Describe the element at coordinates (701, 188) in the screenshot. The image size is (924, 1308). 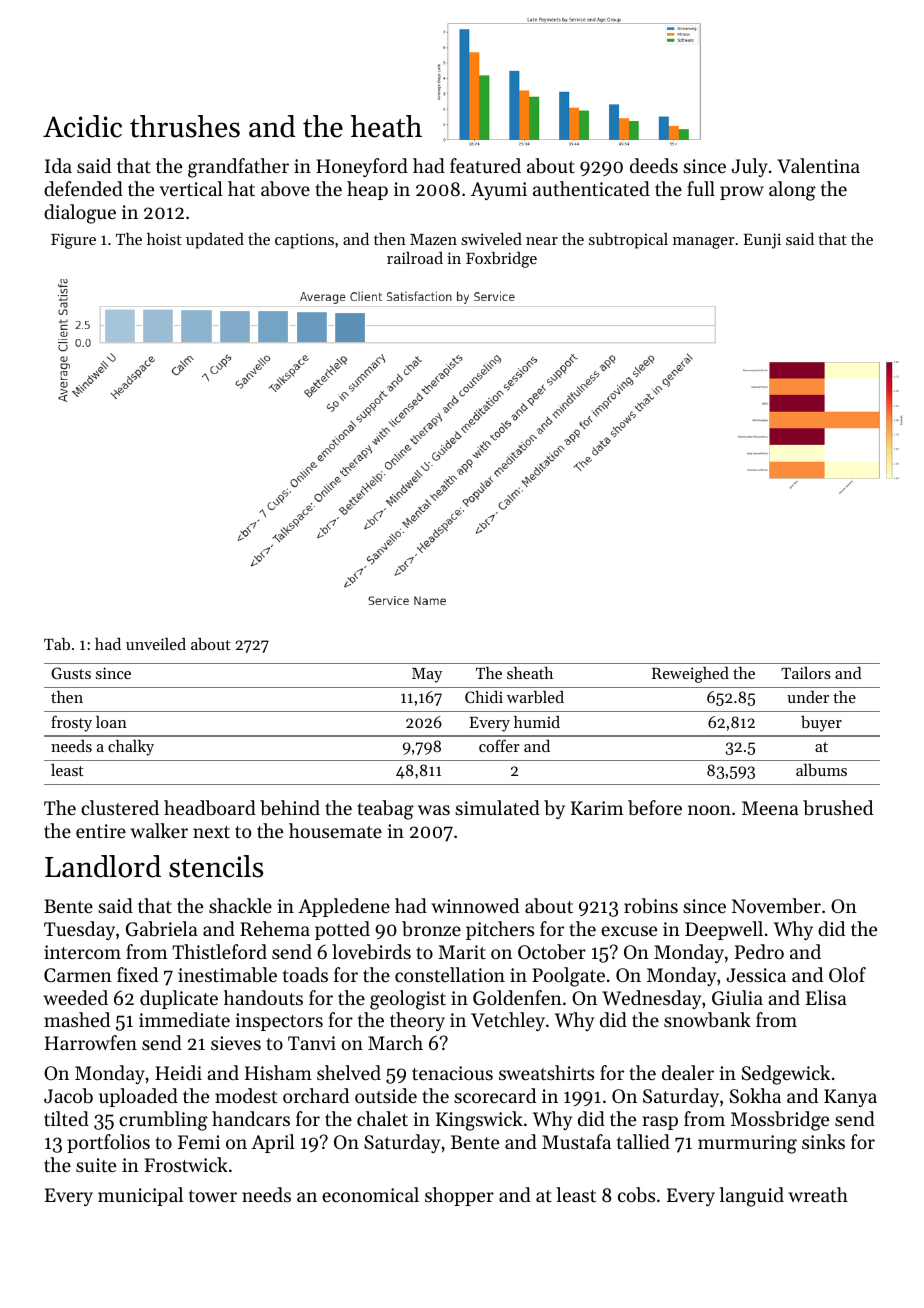
I see `full` at that location.
